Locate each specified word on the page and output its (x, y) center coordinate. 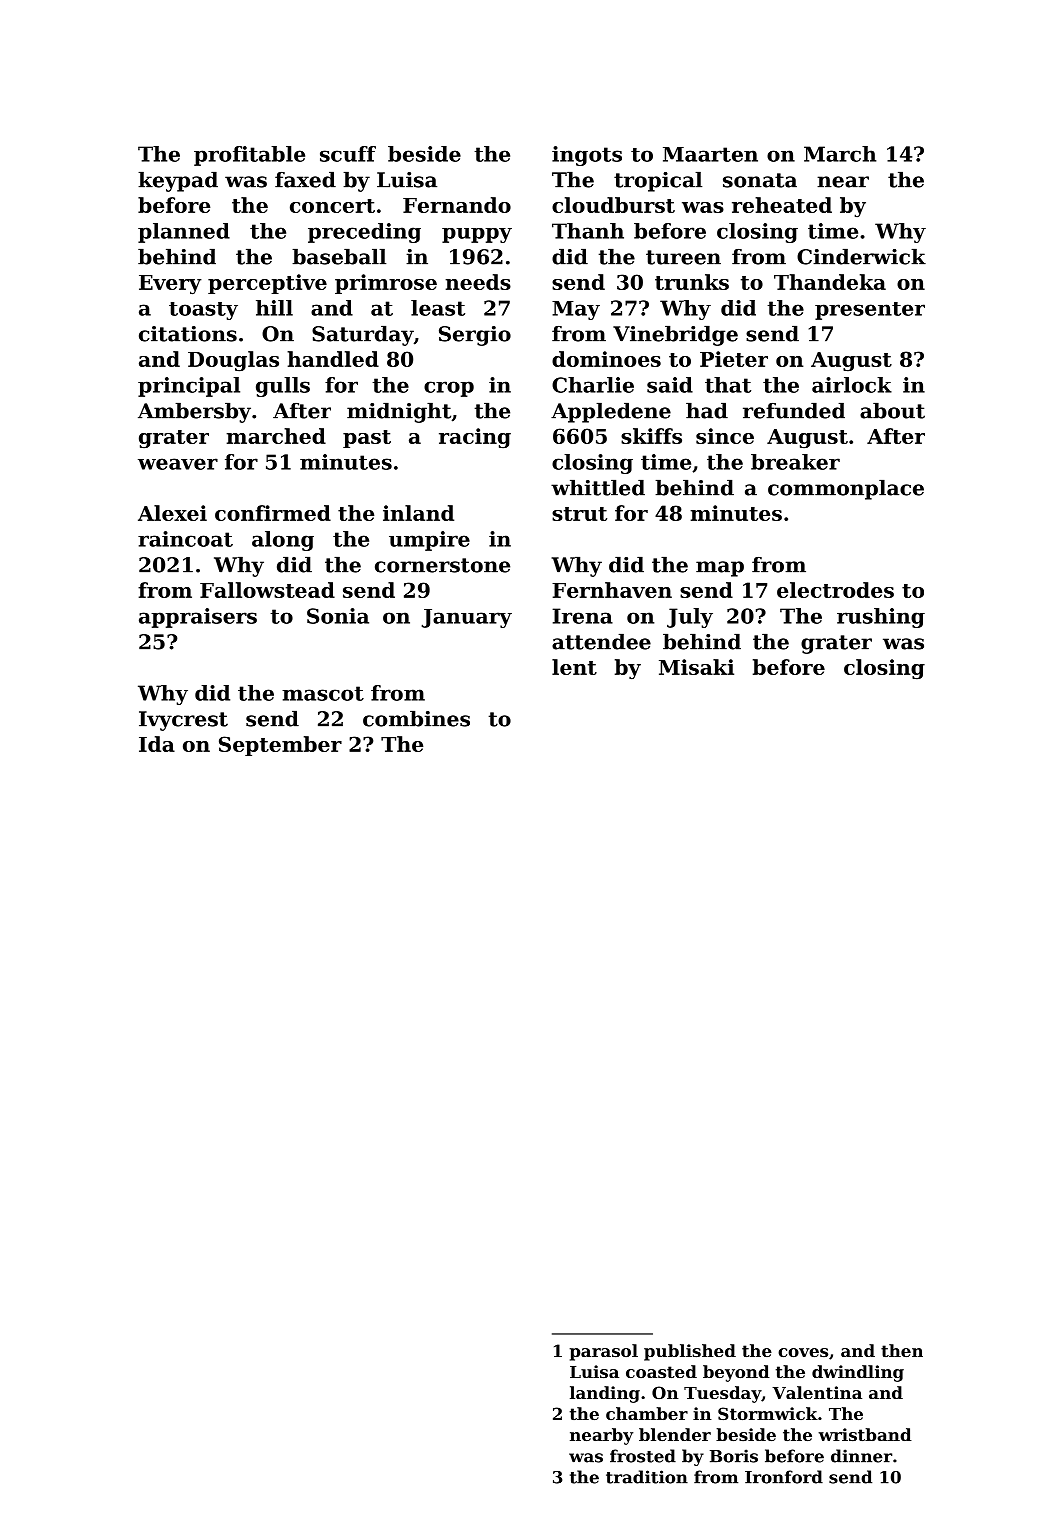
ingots (587, 156)
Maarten (710, 154)
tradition (647, 1477)
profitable (249, 156)
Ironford (784, 1477)
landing (605, 1394)
